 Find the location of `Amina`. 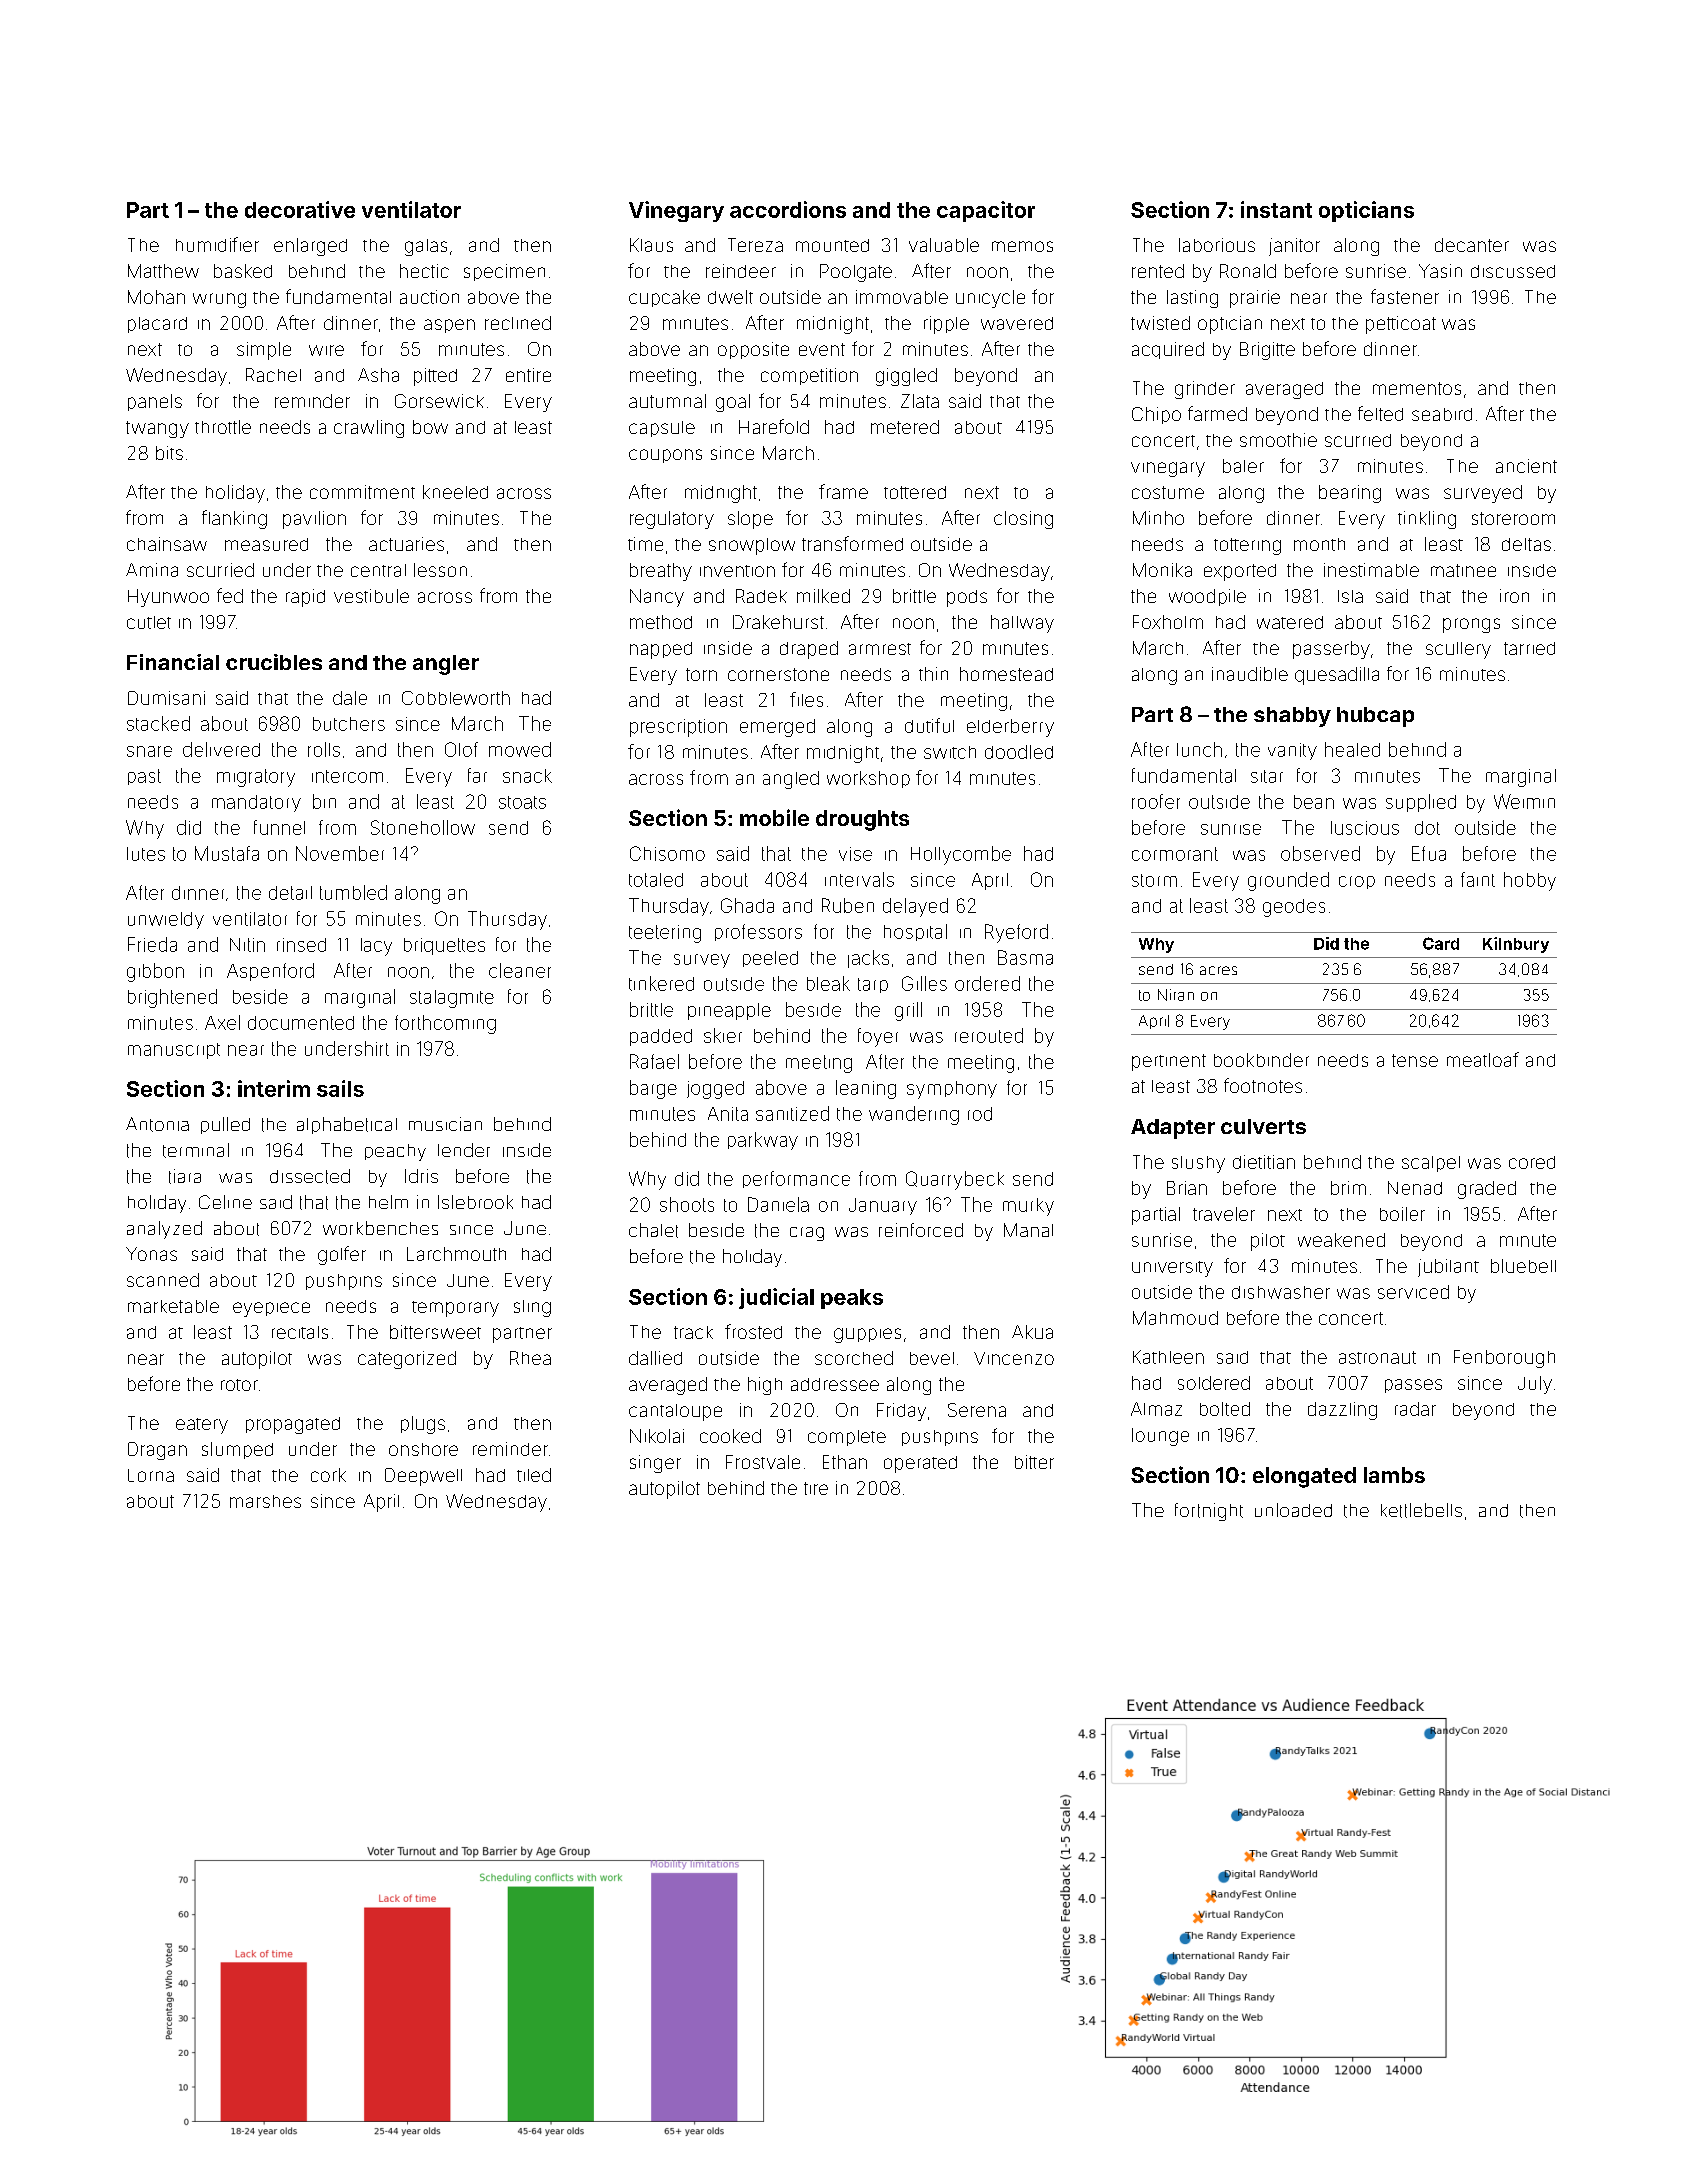

Amina is located at coordinates (152, 570).
